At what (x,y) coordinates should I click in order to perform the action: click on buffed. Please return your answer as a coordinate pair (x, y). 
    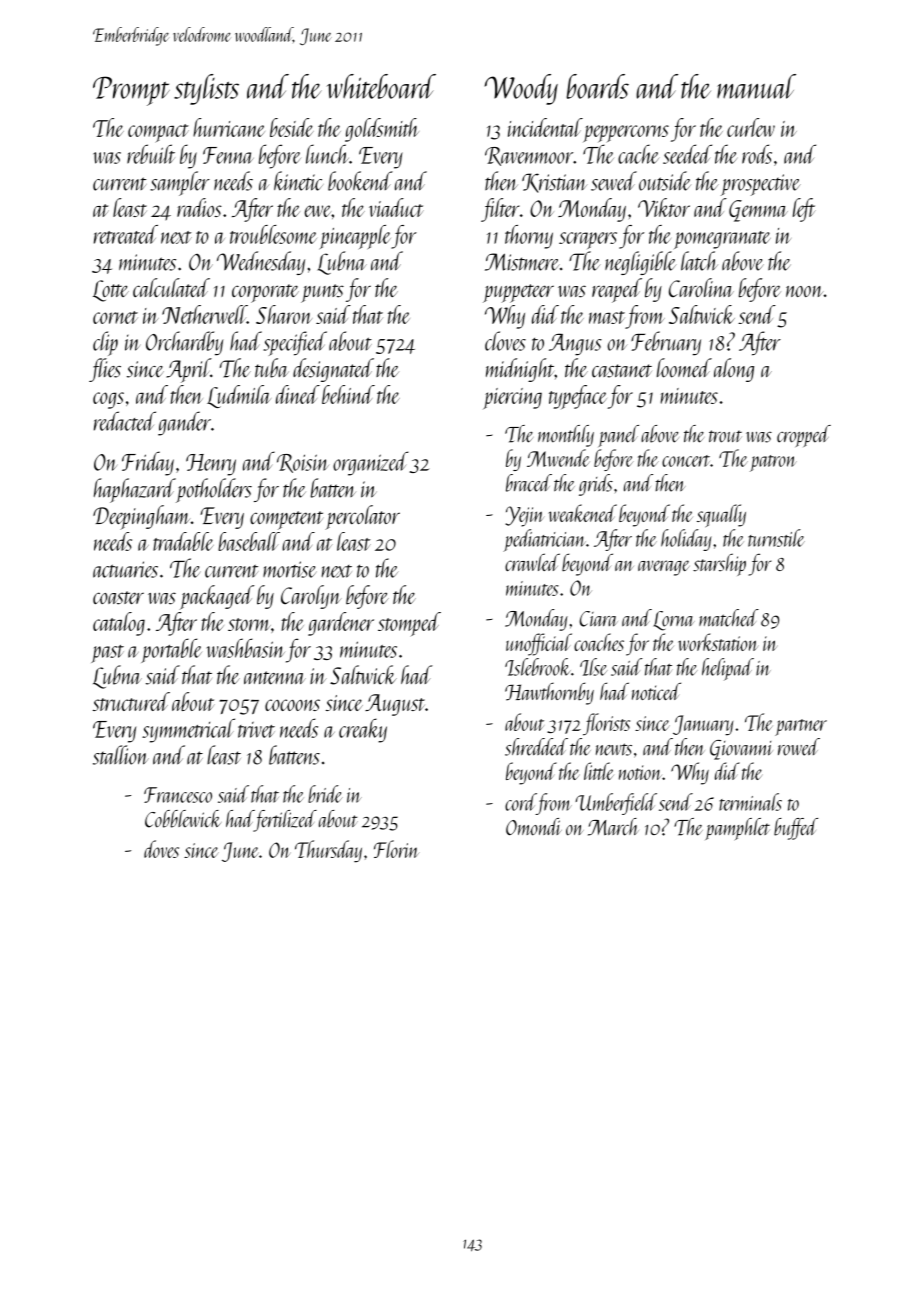
    Looking at the image, I should click on (796, 829).
